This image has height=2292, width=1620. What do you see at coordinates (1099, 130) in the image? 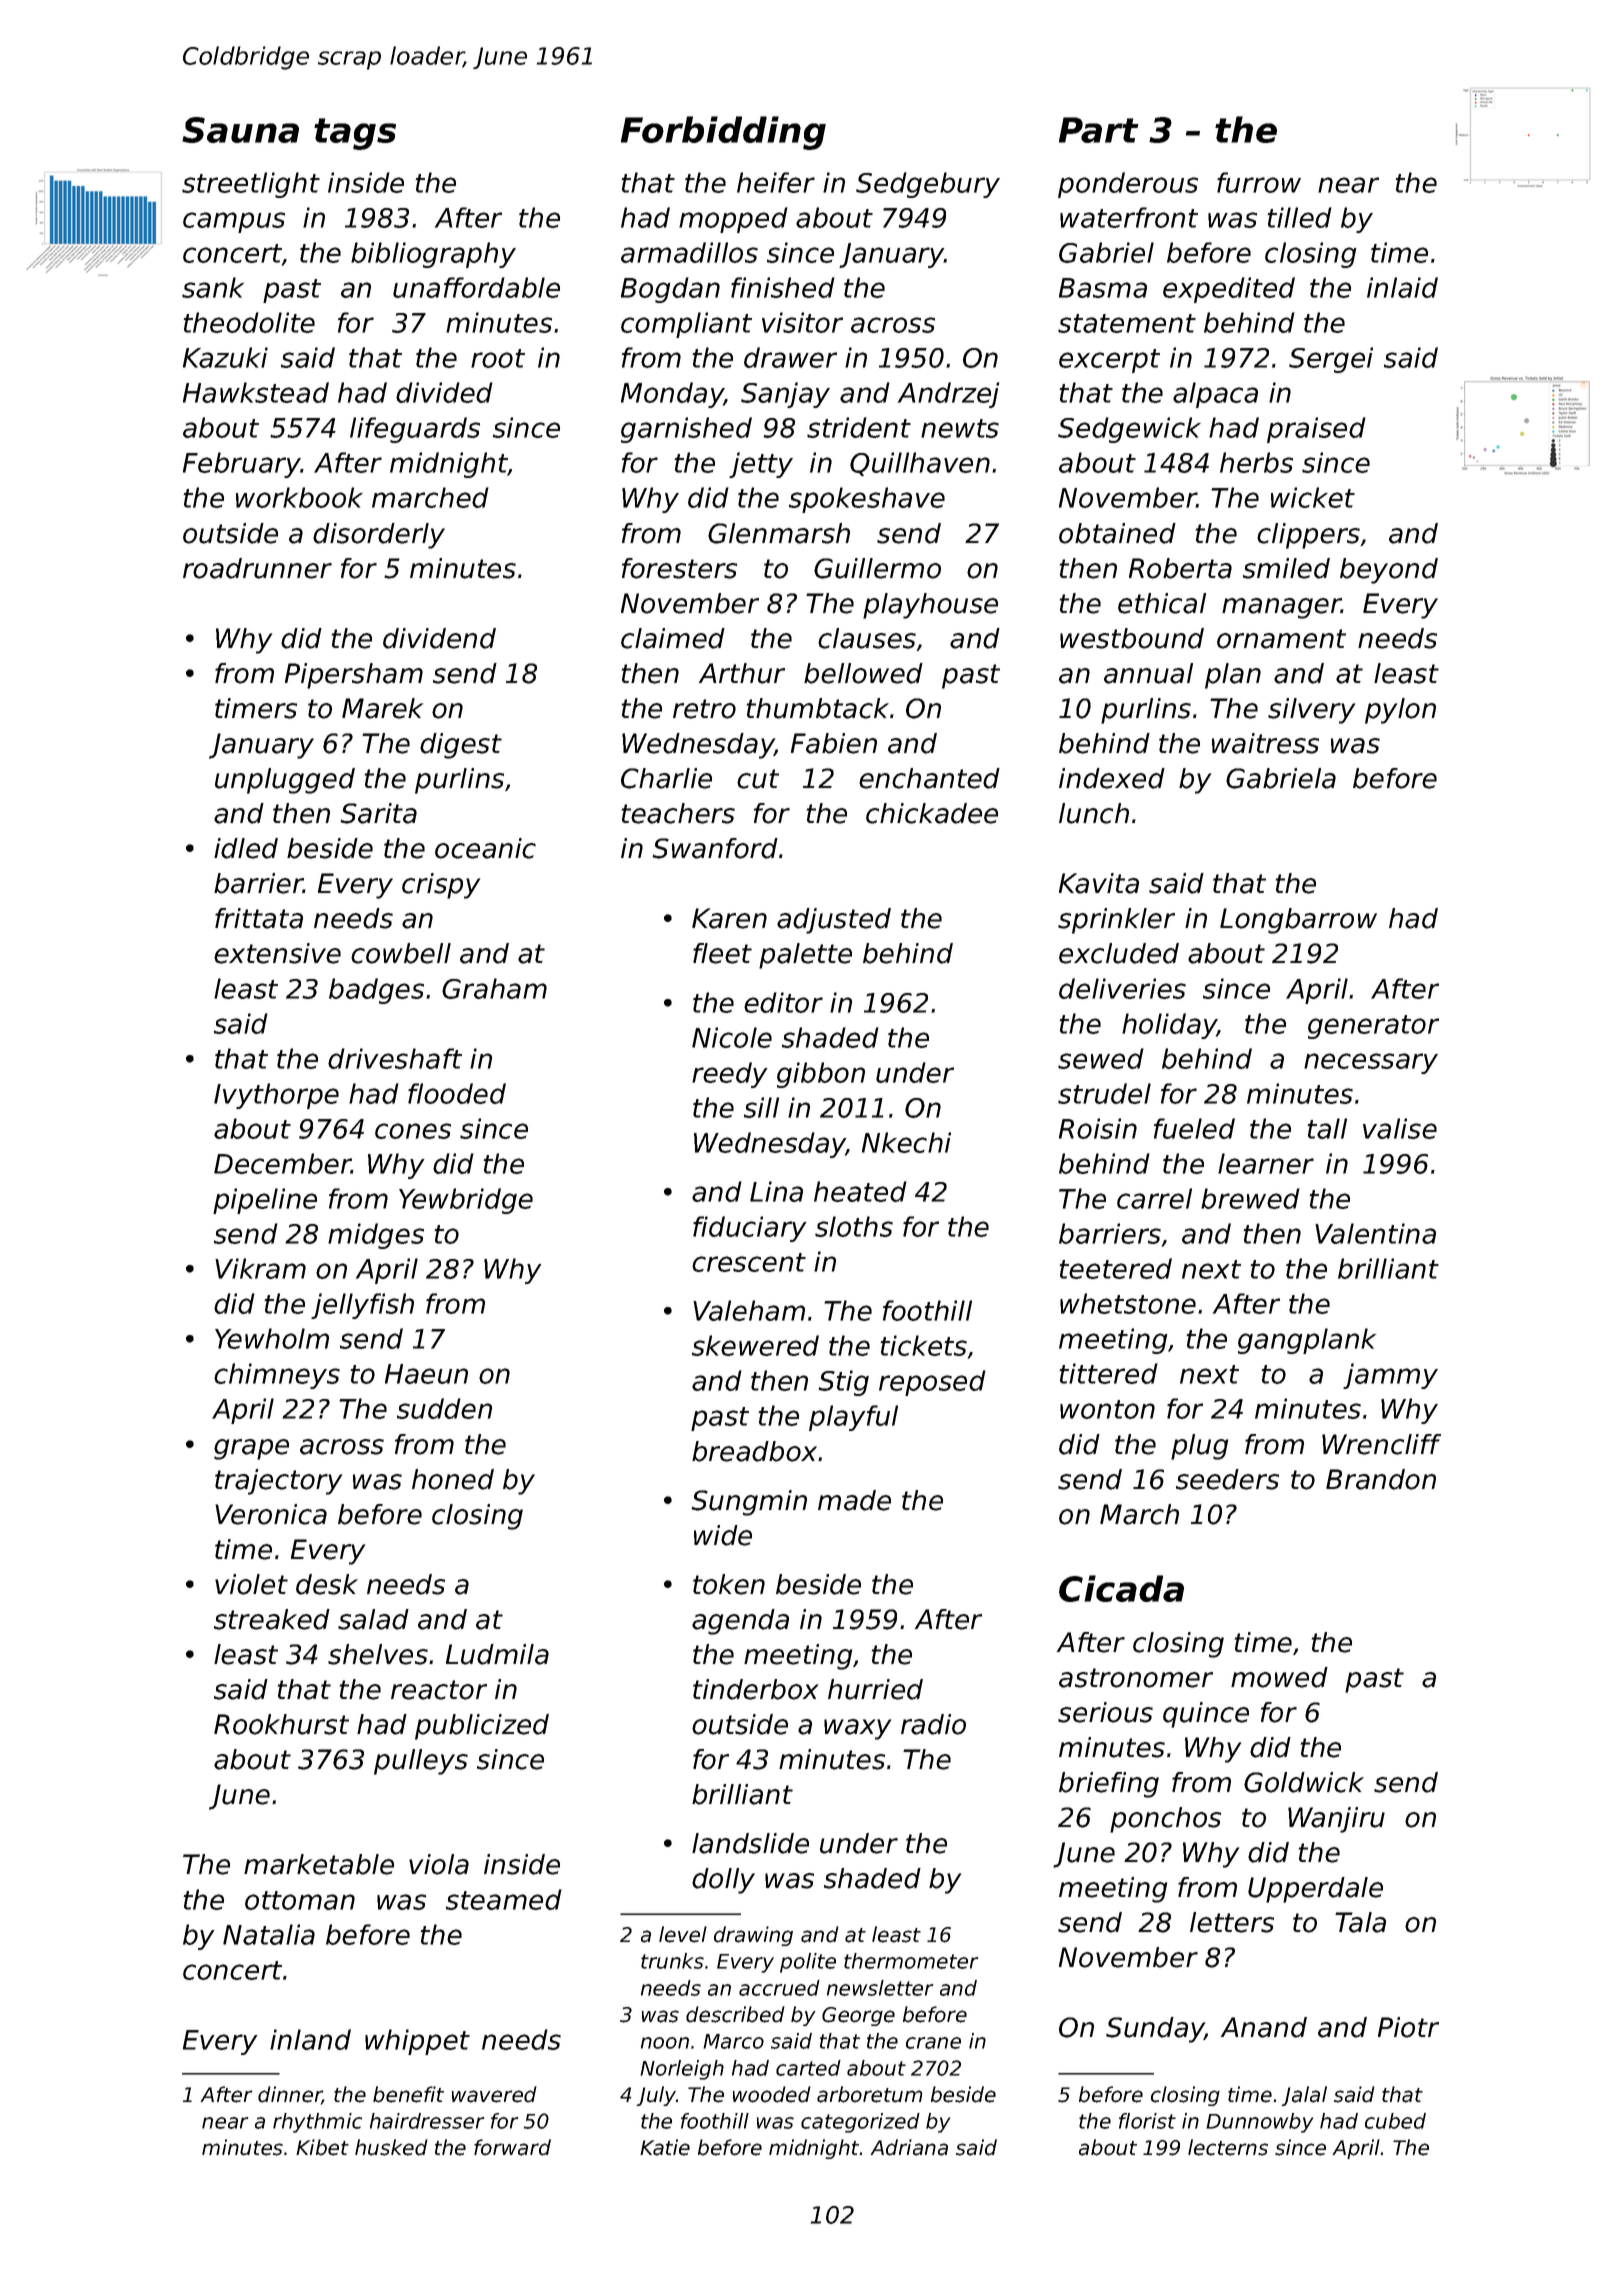
I see `Part` at bounding box center [1099, 130].
